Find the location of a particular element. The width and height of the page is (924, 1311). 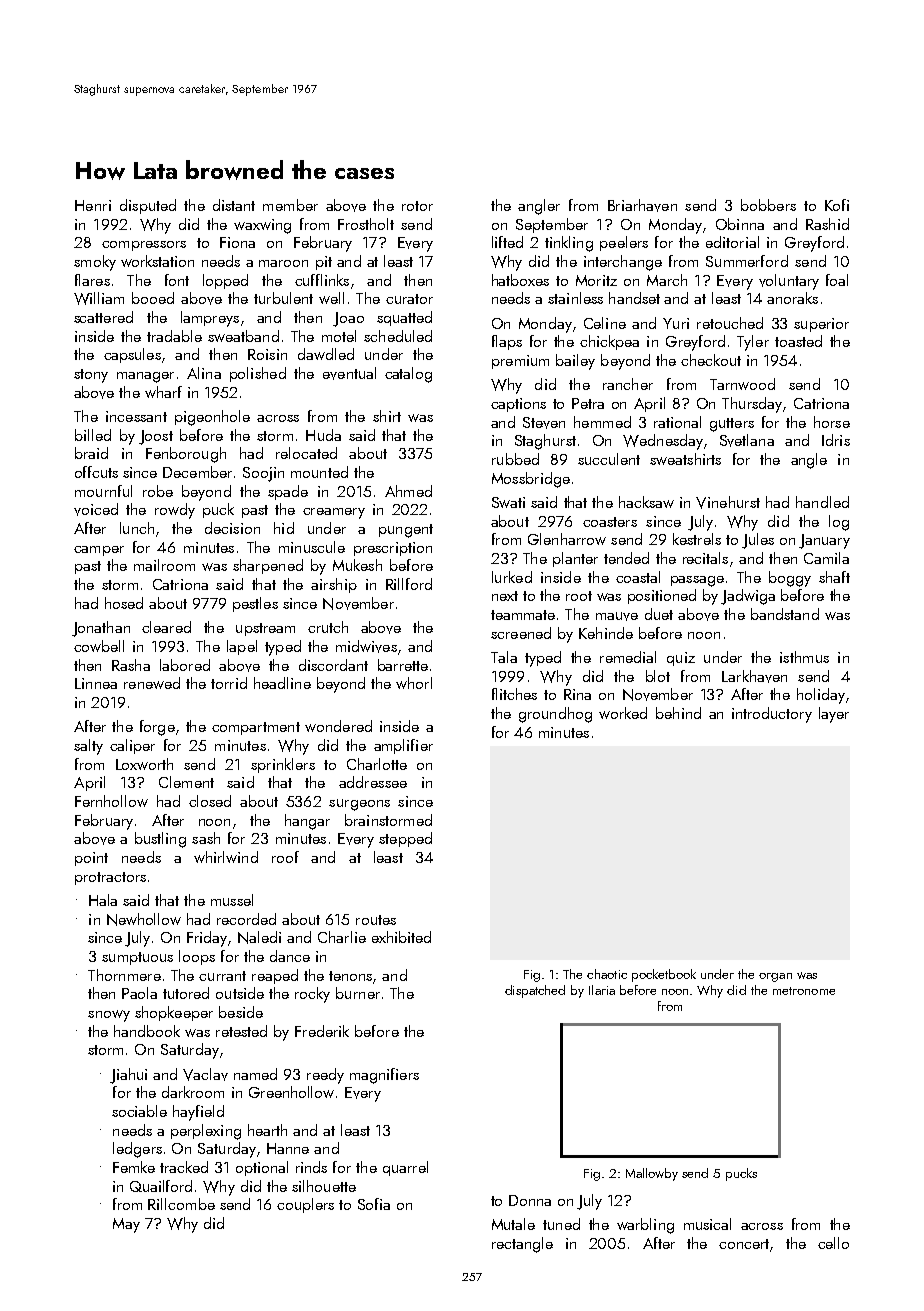

snowy is located at coordinates (109, 1016).
